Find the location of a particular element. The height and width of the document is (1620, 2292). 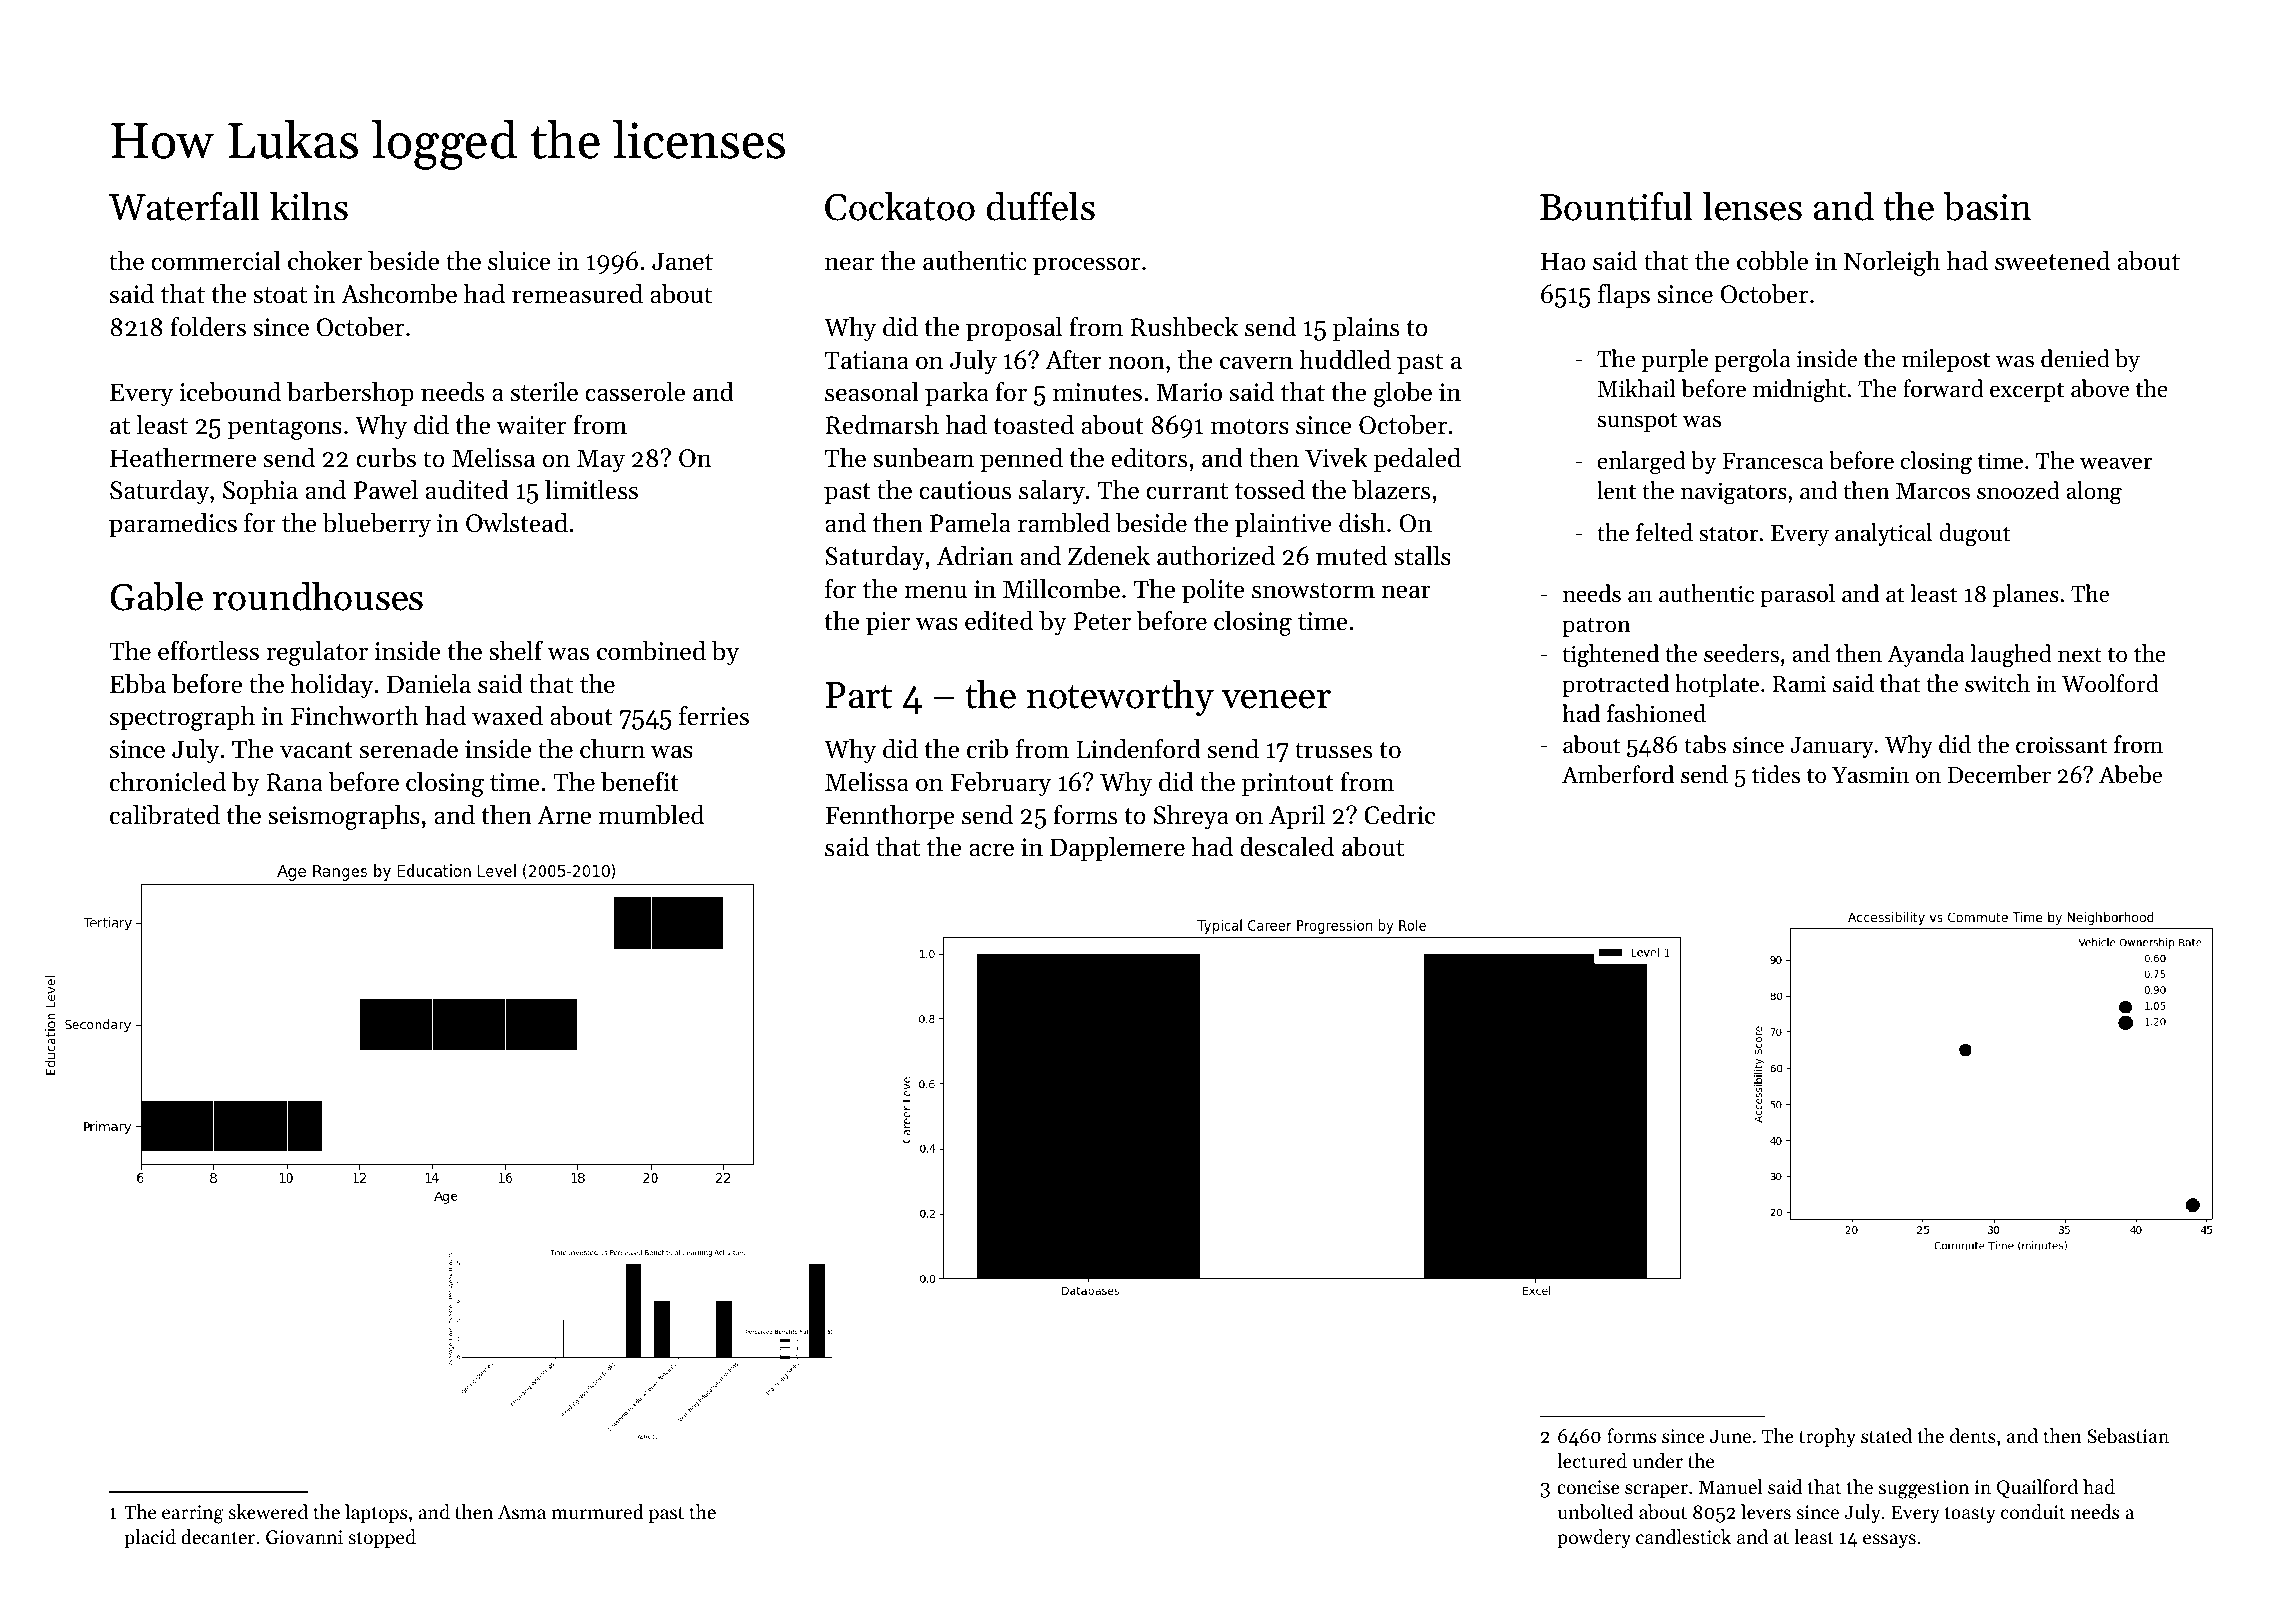

croissant is located at coordinates (2061, 745).
